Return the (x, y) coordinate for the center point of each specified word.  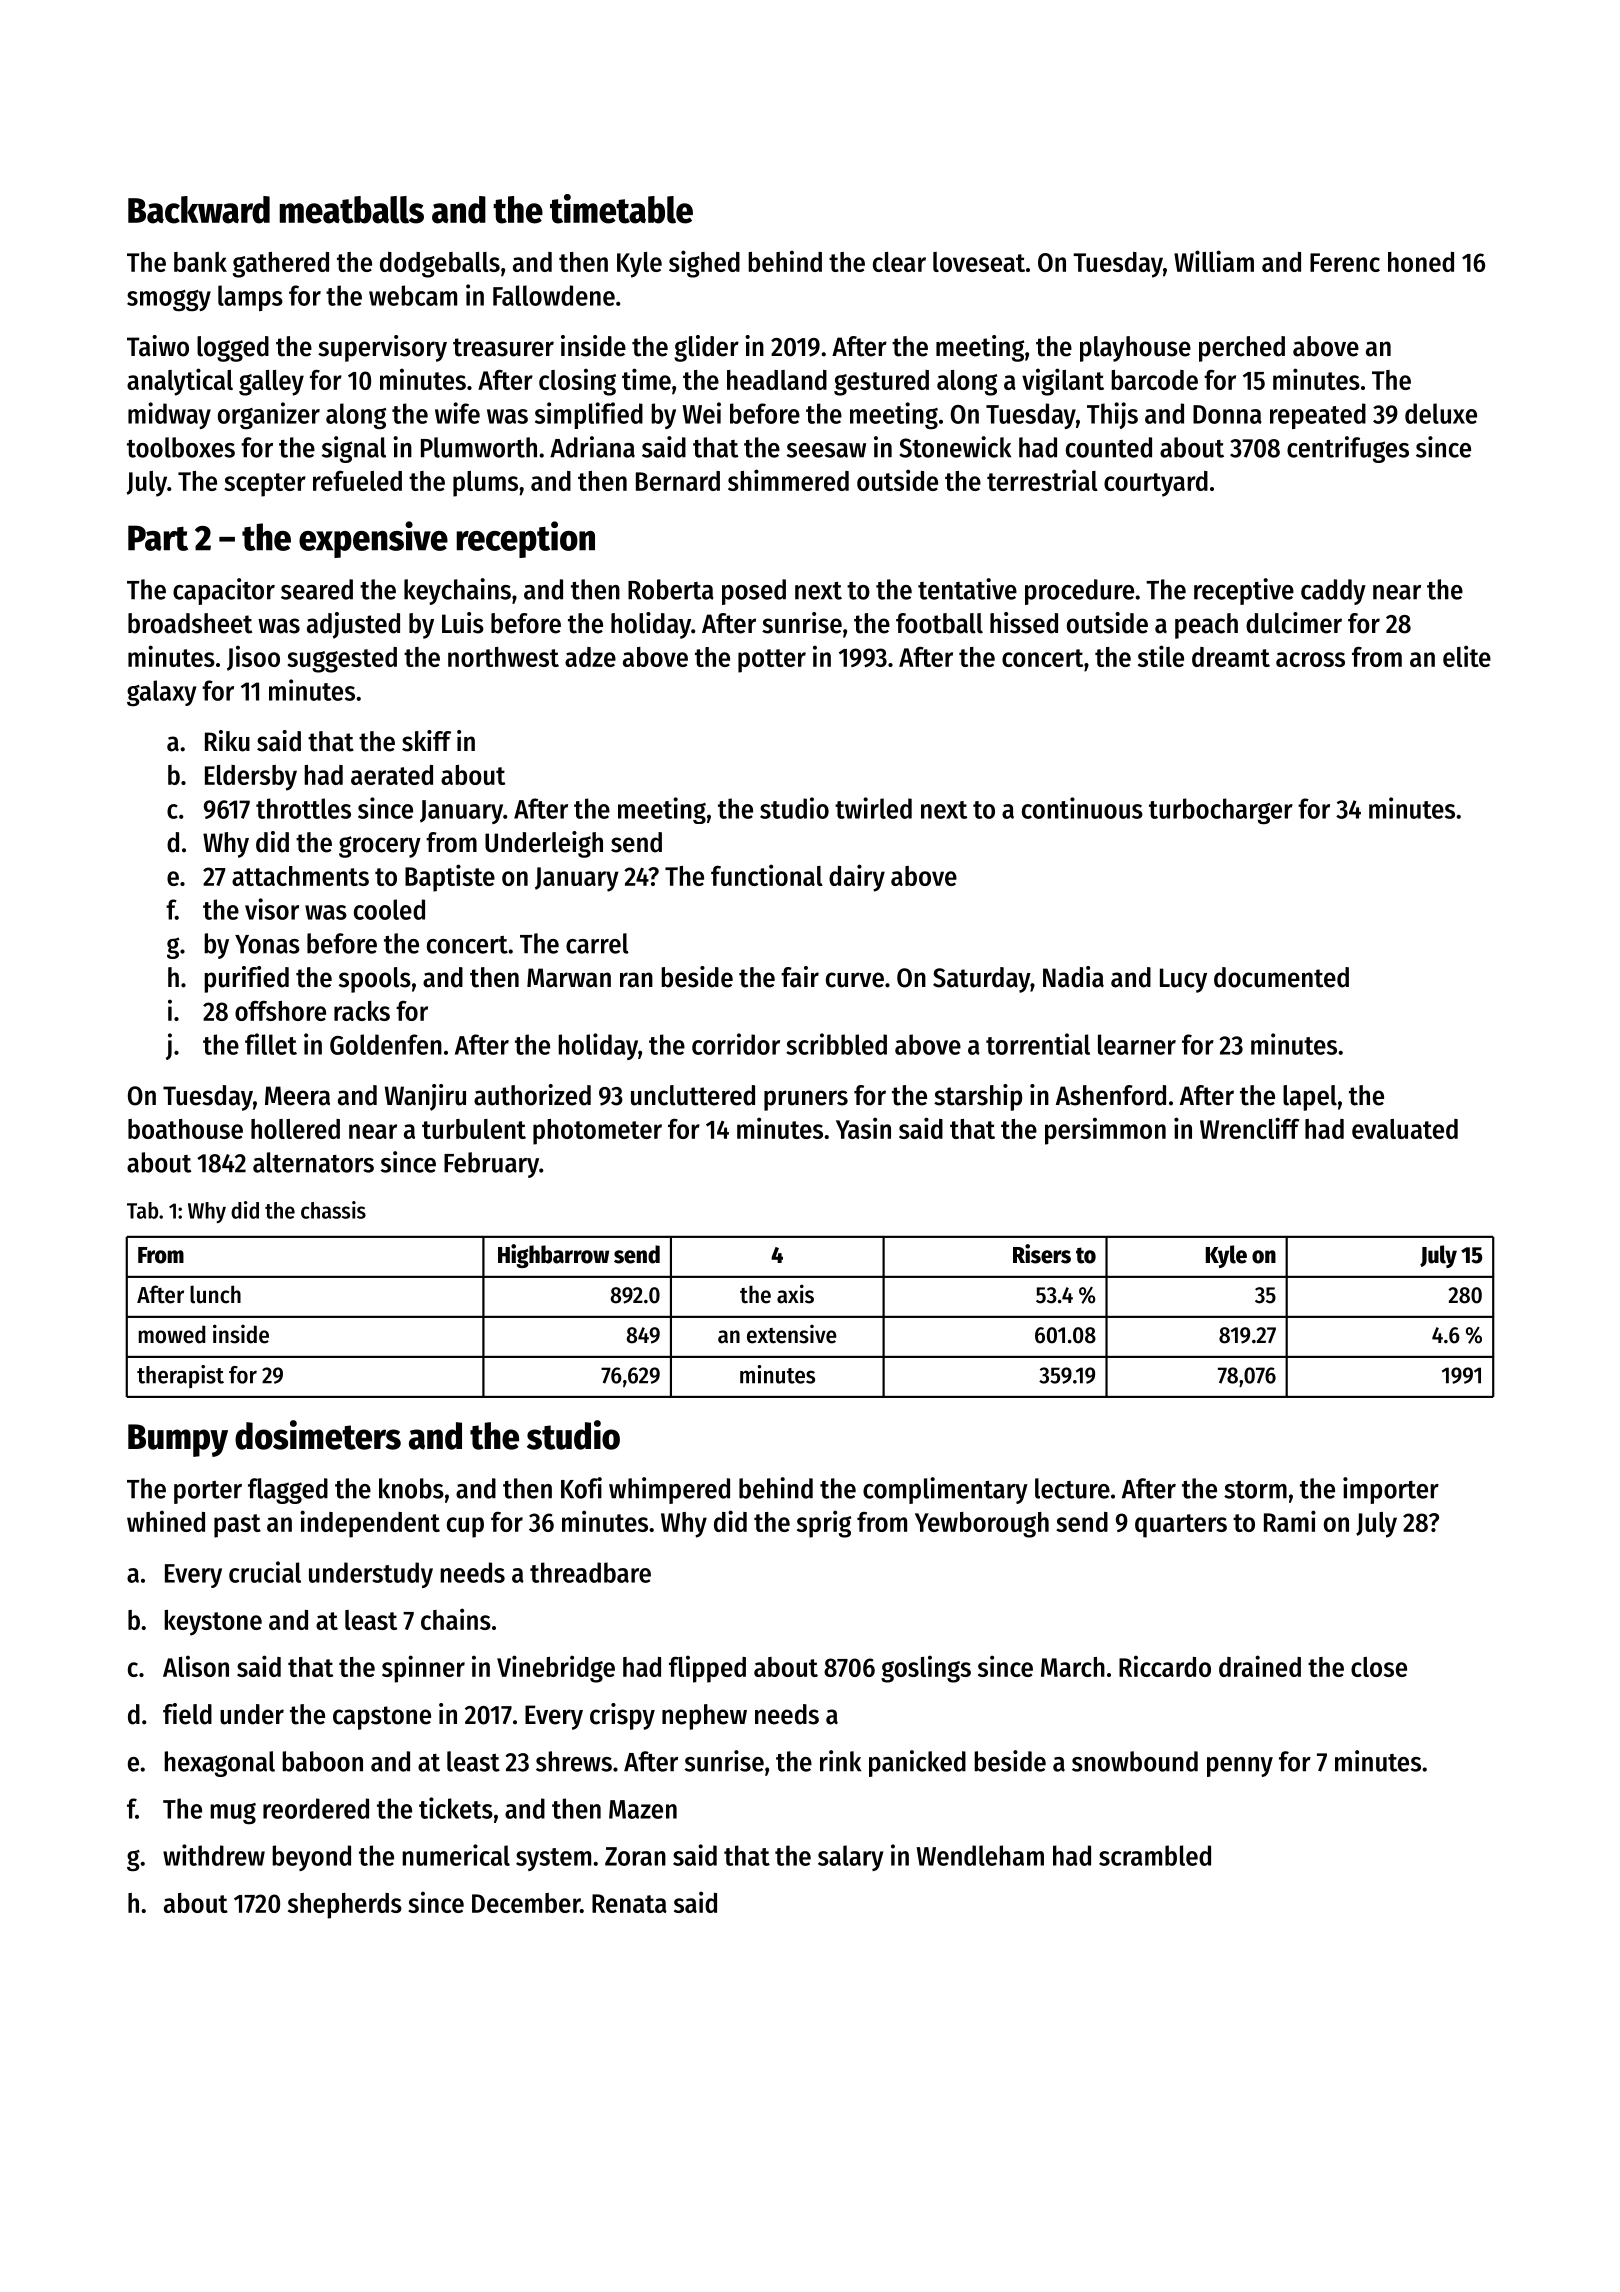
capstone (382, 1718)
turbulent (474, 1129)
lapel (1310, 1098)
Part (158, 538)
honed (1421, 262)
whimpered (669, 1490)
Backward (199, 210)
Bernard (678, 481)
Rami (1290, 1521)
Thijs (1112, 415)
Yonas (267, 944)
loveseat (979, 262)
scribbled (836, 1044)
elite (1467, 656)
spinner (423, 1669)
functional (767, 875)
